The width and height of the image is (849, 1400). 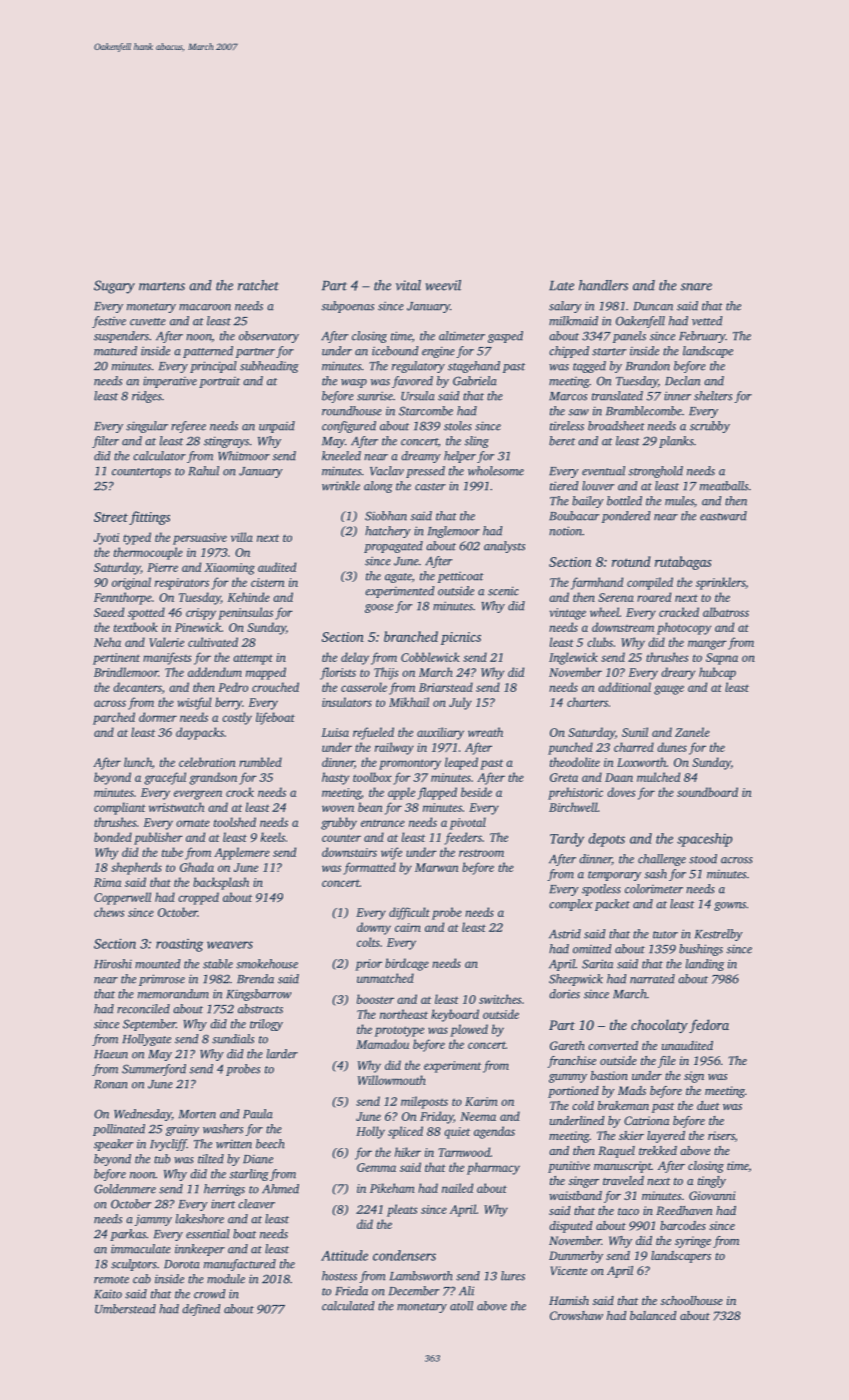 I want to click on principal, so click(x=213, y=367).
